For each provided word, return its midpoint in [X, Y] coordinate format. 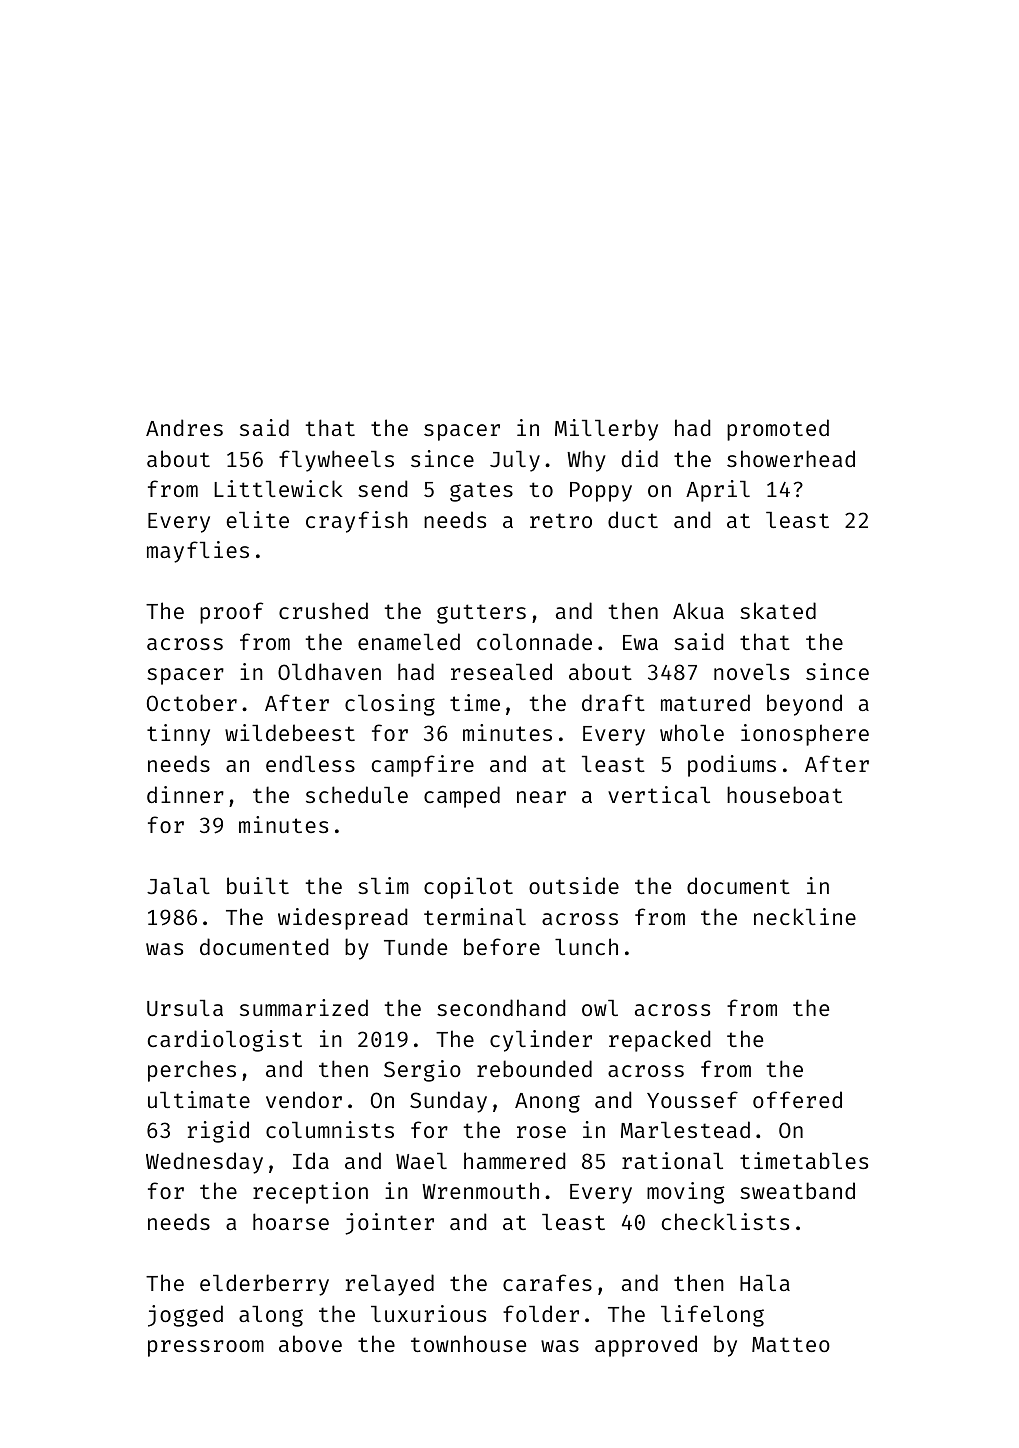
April [718, 491]
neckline [805, 916]
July [515, 461]
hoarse [291, 1221]
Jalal [178, 886]
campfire [423, 766]
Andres [184, 427]
